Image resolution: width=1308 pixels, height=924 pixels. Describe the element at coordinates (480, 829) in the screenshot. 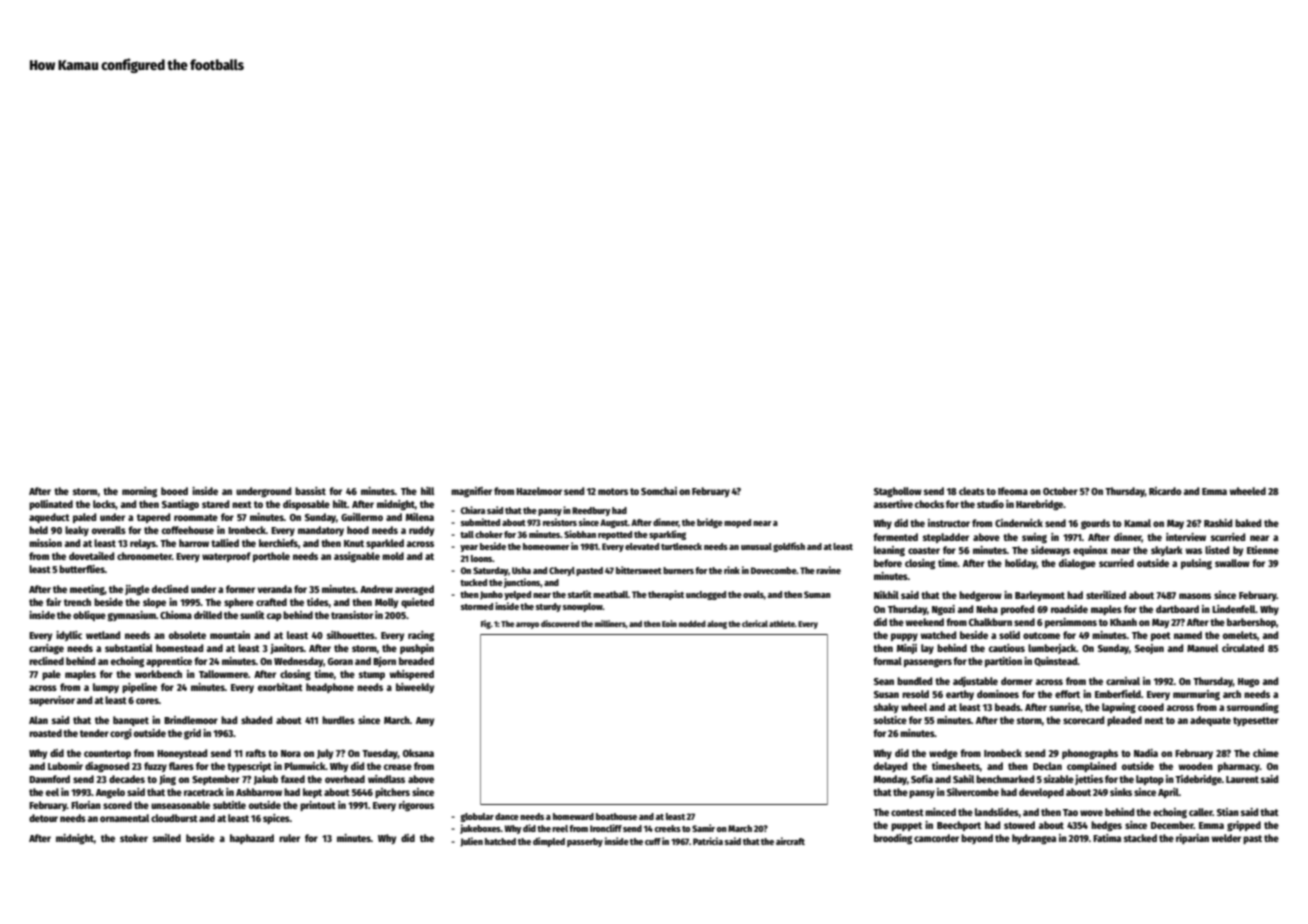

I see `jukeboxes` at that location.
